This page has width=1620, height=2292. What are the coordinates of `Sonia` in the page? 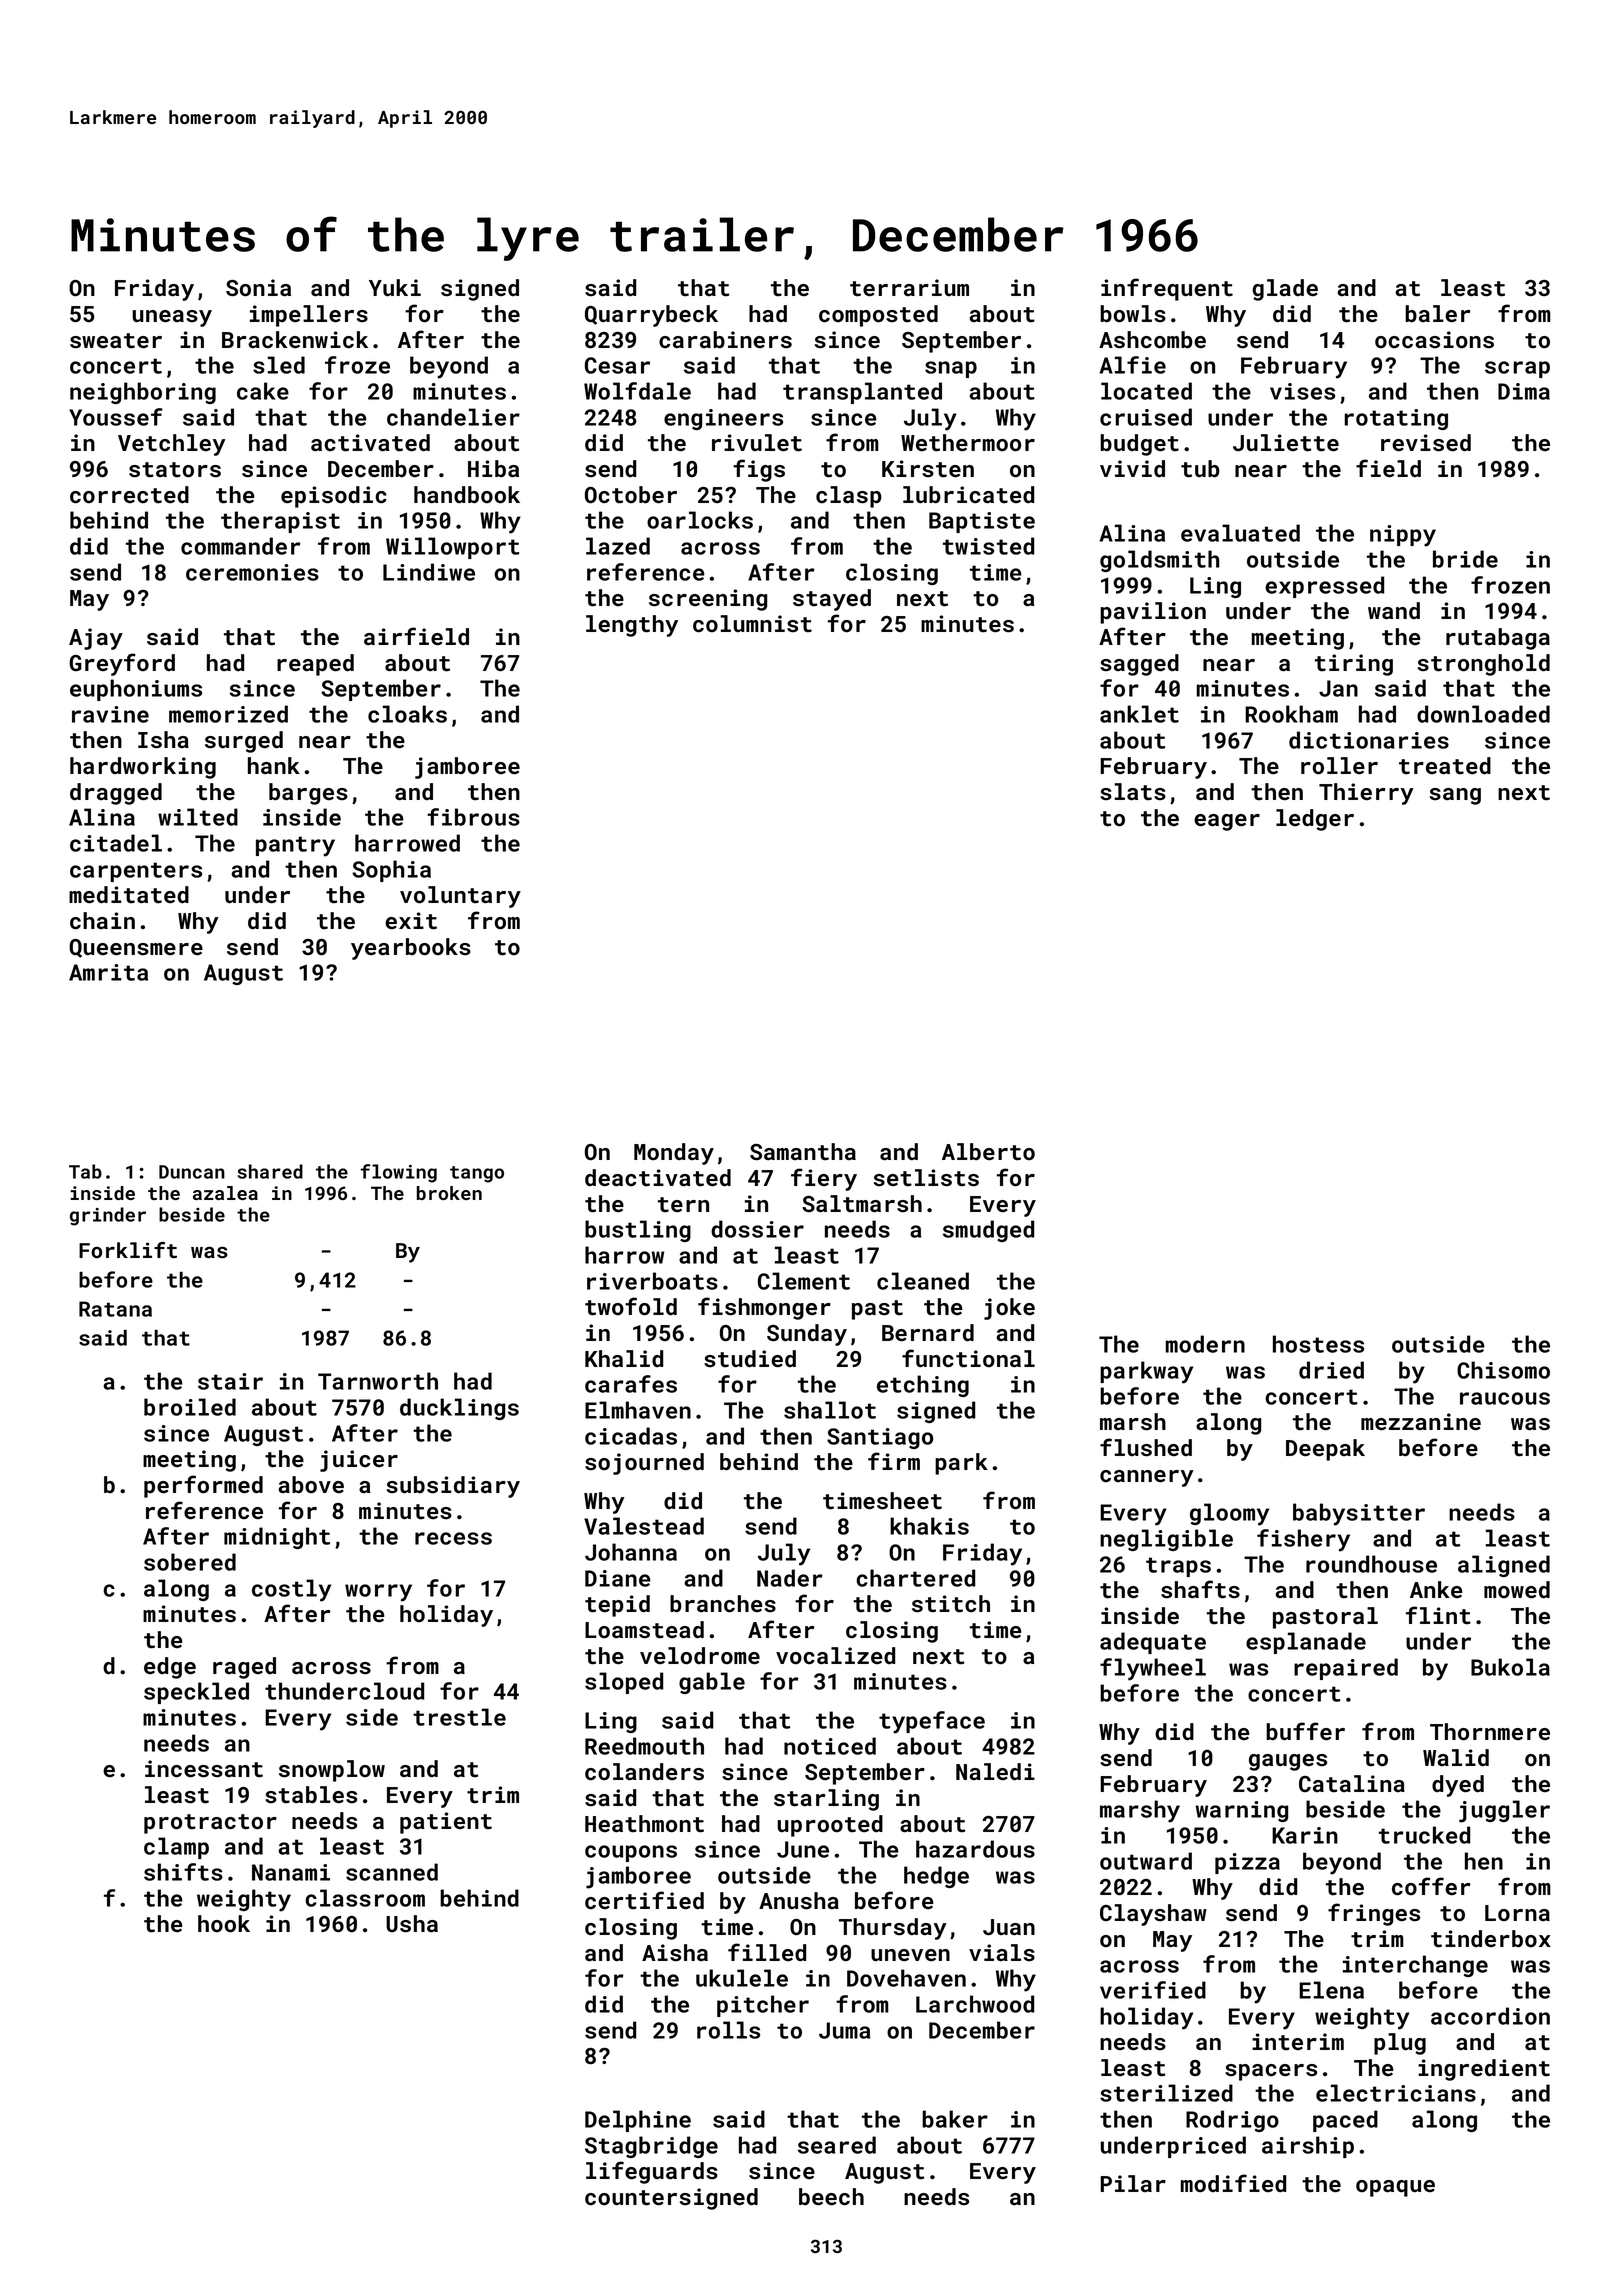 It's located at (258, 288).
